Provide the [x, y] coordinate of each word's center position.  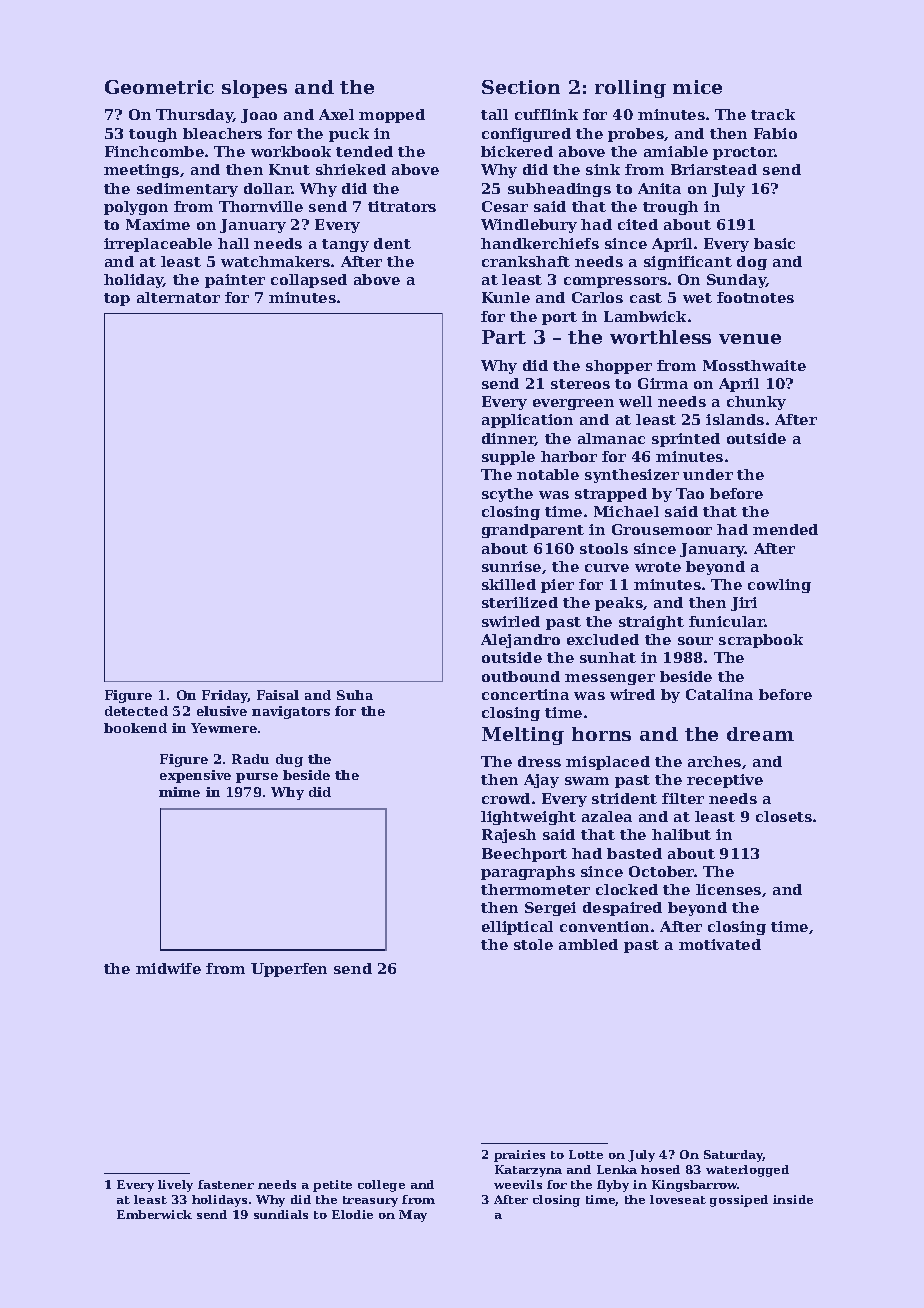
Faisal [278, 695]
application [527, 421]
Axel [336, 114]
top [117, 299]
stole [533, 944]
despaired [622, 909]
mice [697, 87]
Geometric [159, 87]
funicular [727, 621]
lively [175, 1186]
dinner [509, 439]
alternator [178, 297]
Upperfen [289, 970]
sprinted [686, 440]
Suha [355, 695]
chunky [756, 403]
